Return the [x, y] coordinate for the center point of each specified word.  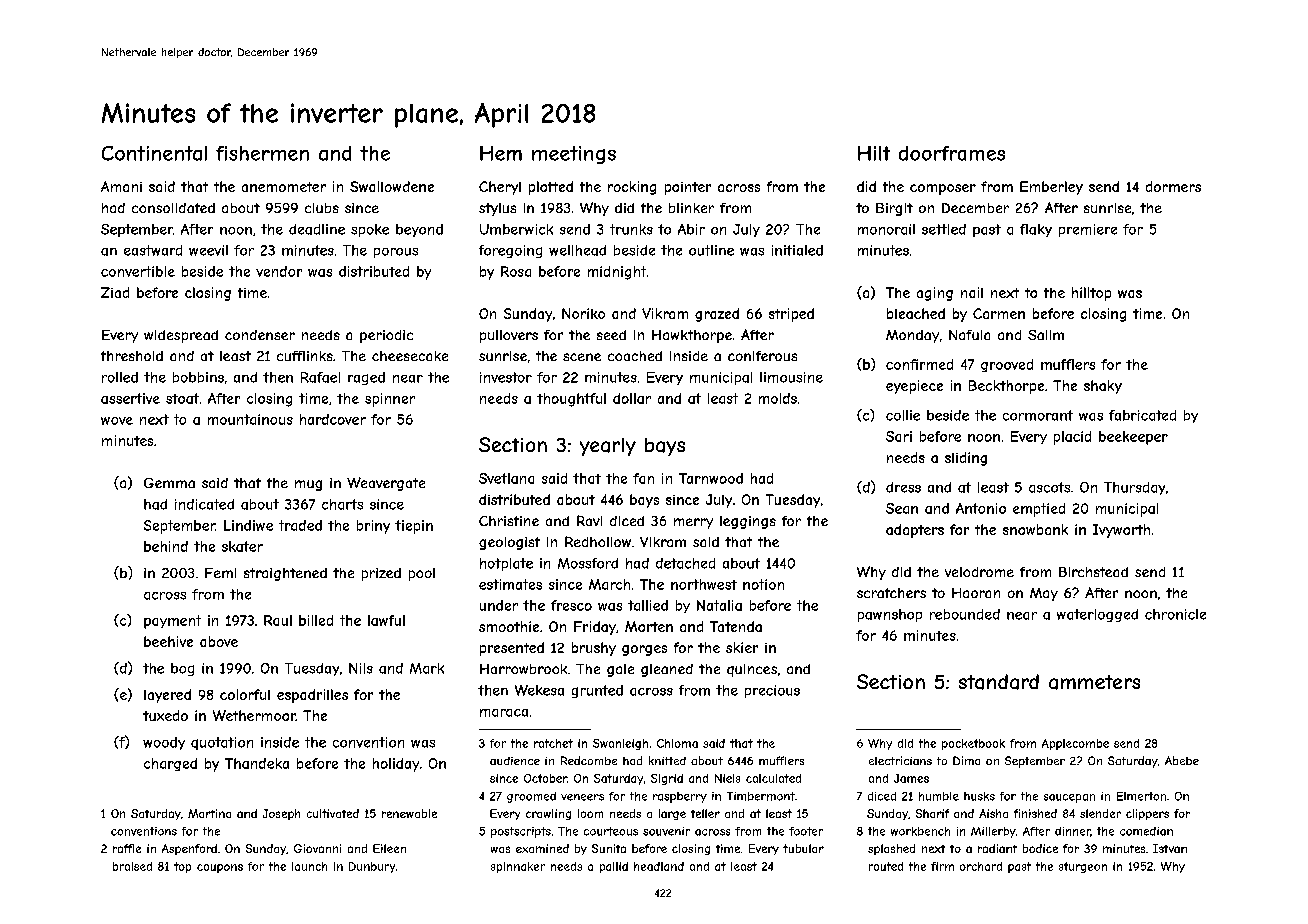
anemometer [284, 187]
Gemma [169, 483]
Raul [278, 620]
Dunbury [372, 867]
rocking [632, 188]
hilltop [1091, 294]
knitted [667, 760]
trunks [631, 229]
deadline [317, 229]
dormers [1173, 186]
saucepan [1069, 798]
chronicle [1175, 614]
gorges [644, 650]
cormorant [1038, 415]
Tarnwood [711, 478]
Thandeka [257, 763]
